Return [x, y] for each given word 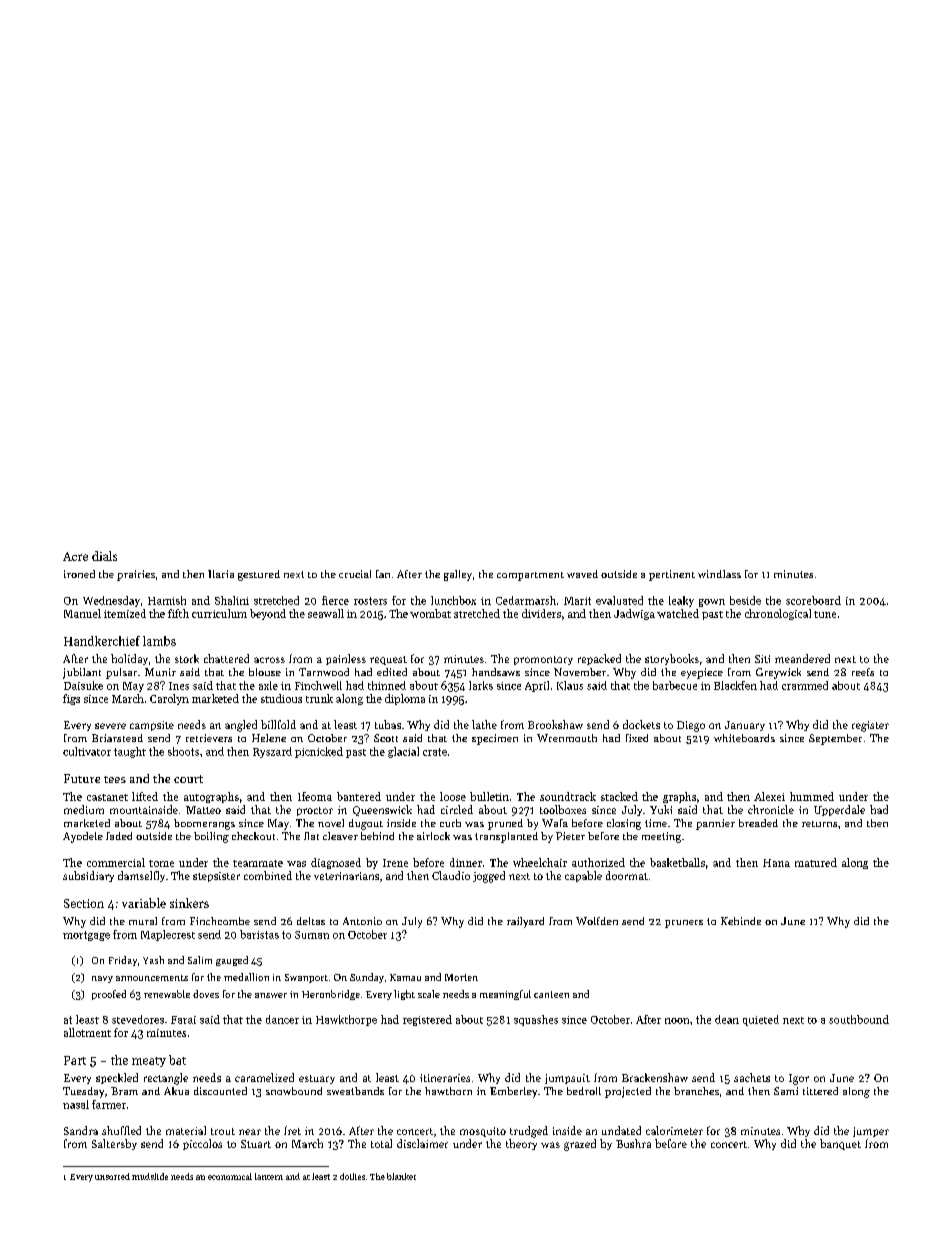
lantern [269, 1176]
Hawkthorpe [346, 1020]
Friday [123, 961]
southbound [859, 1019]
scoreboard [813, 600]
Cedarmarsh [526, 600]
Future [82, 778]
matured [816, 862]
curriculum [219, 613]
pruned [505, 824]
